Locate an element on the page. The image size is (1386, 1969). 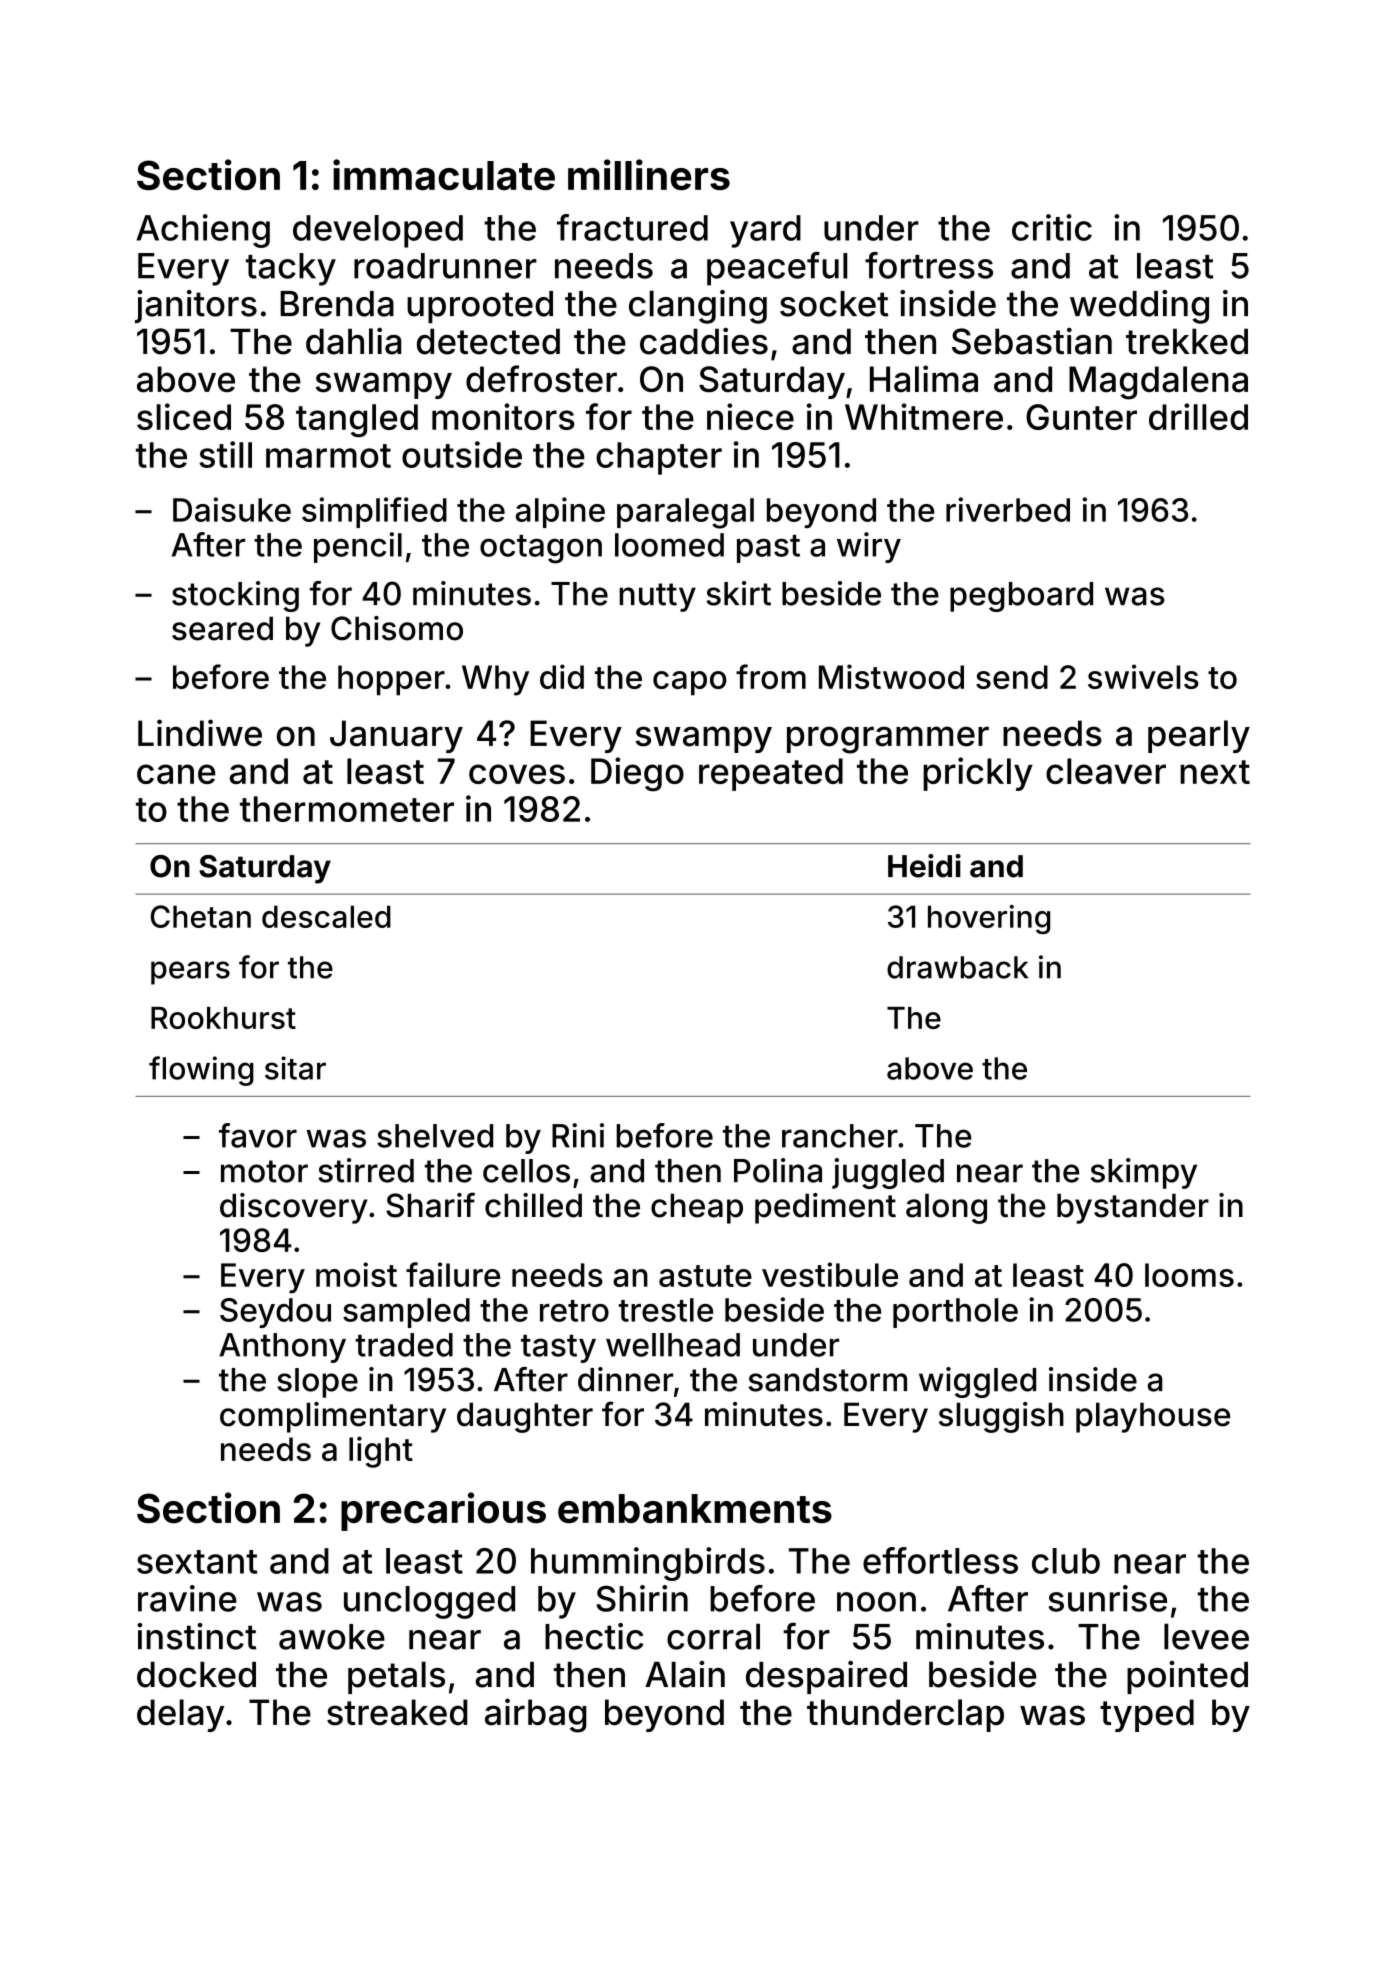
drawback is located at coordinates (957, 967).
